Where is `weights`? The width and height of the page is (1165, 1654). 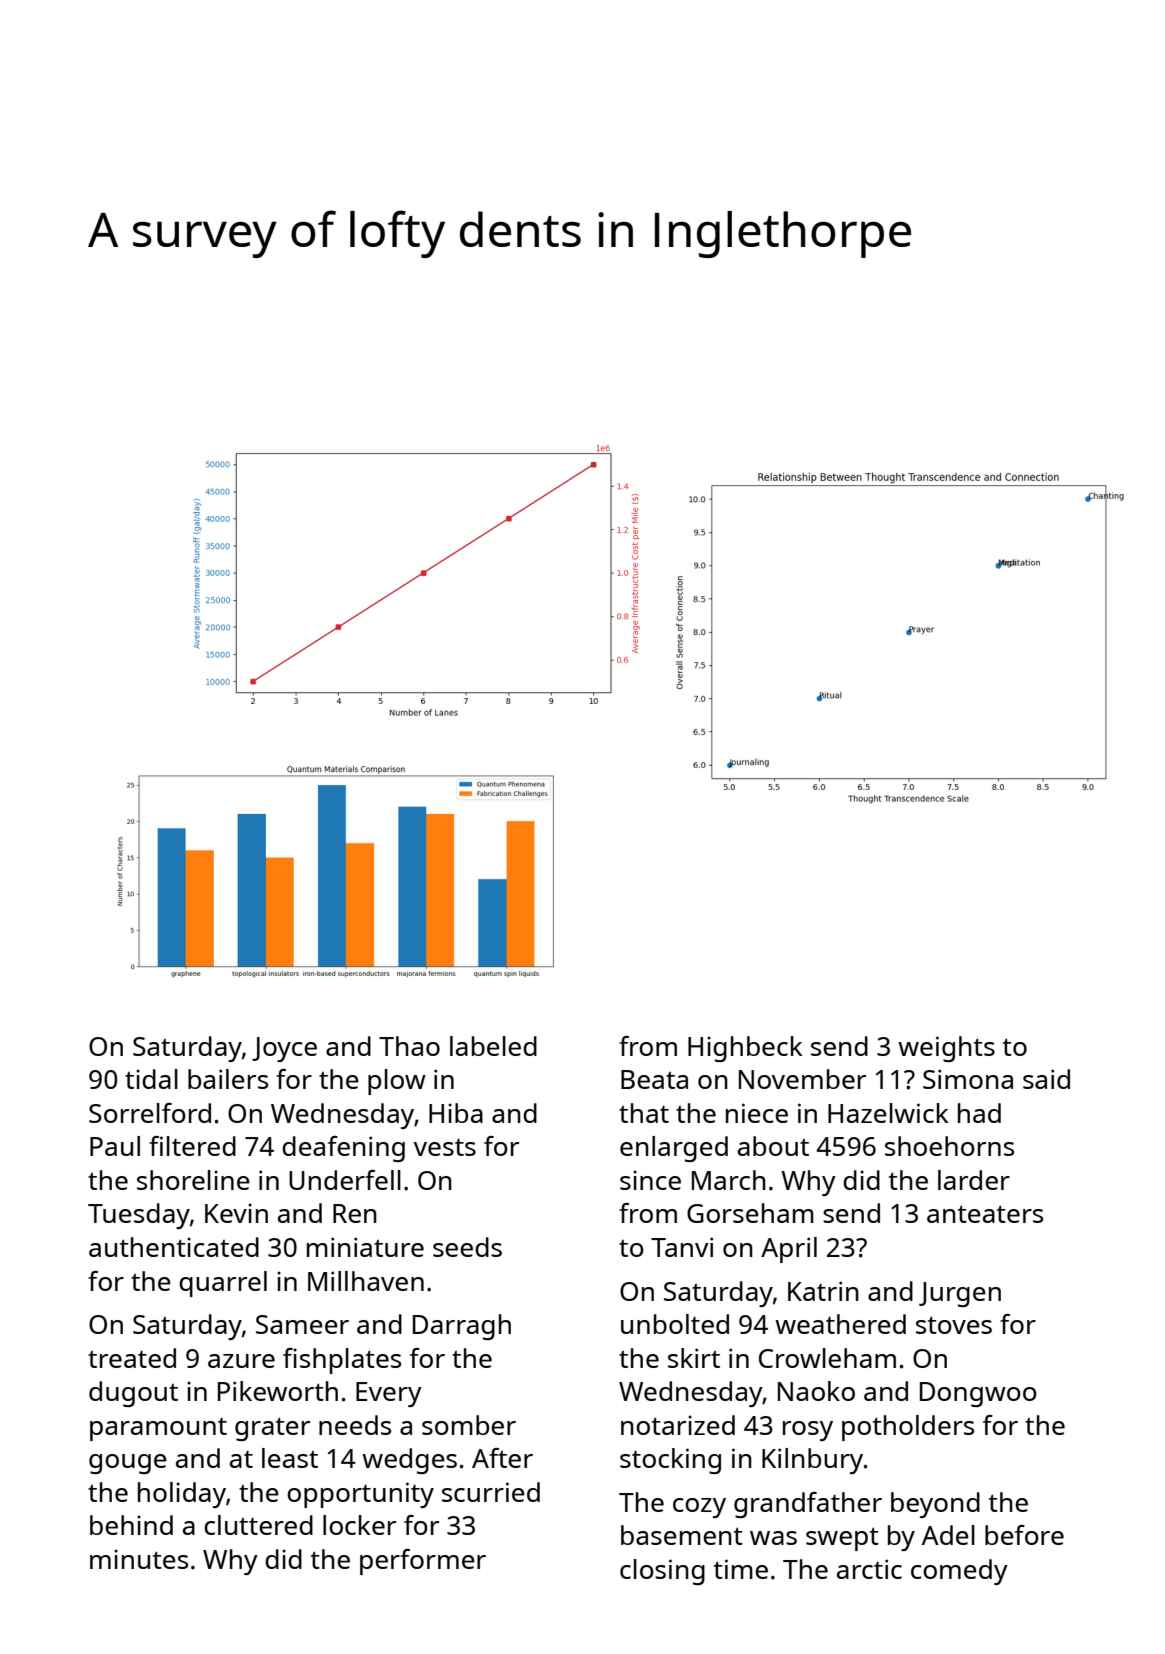
weights is located at coordinates (946, 1049).
